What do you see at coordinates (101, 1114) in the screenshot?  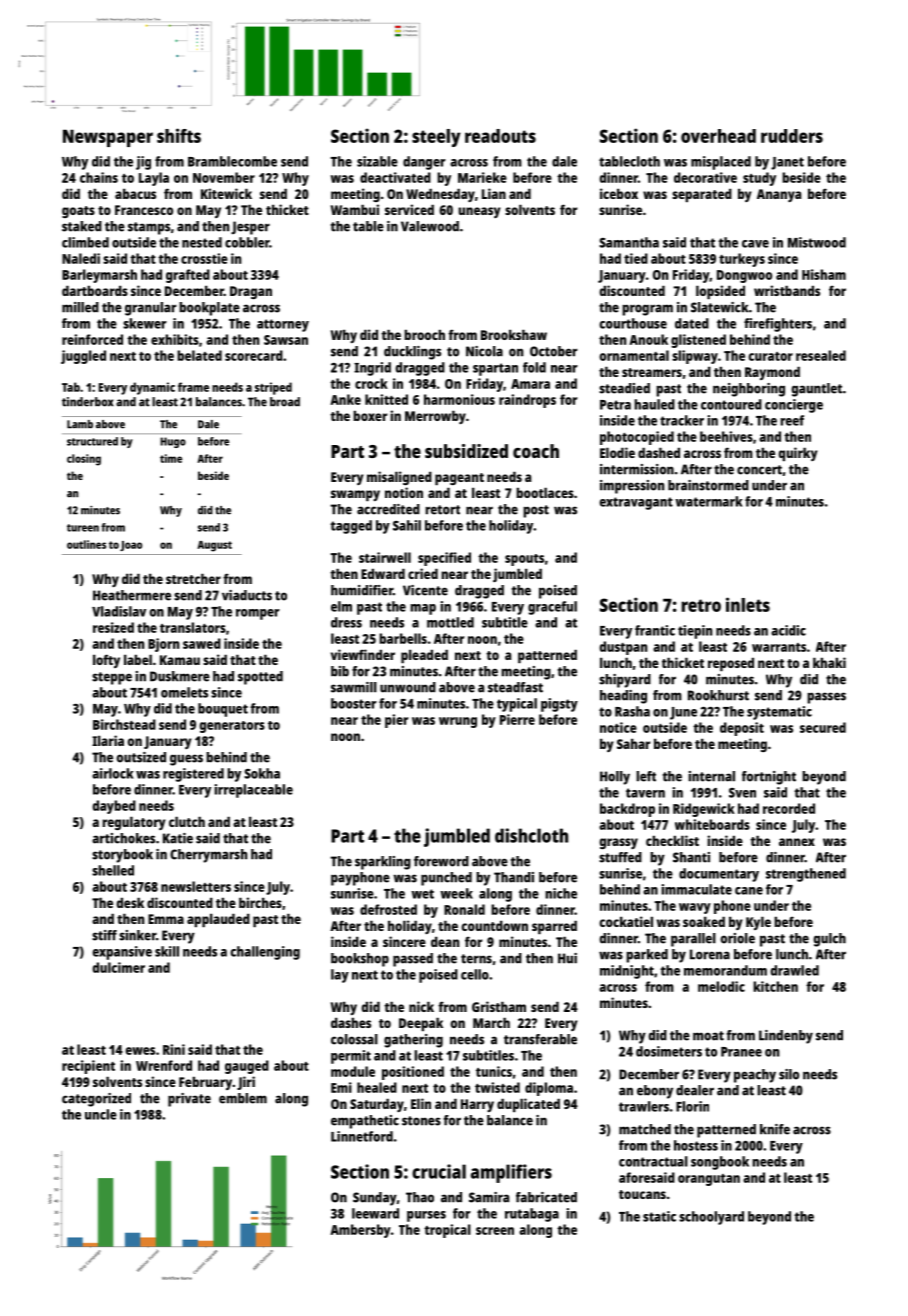 I see `uncle` at bounding box center [101, 1114].
